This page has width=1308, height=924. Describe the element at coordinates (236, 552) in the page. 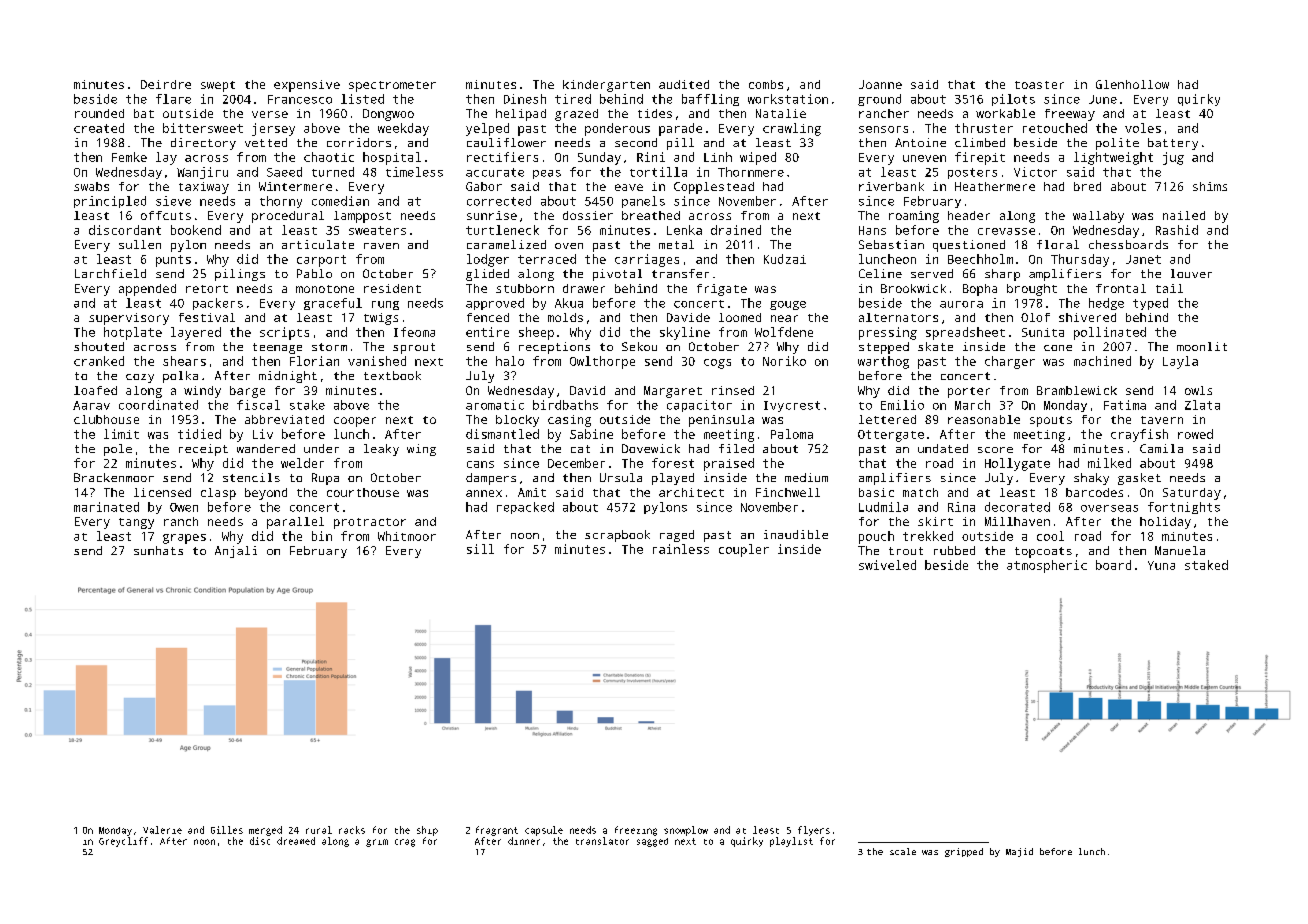

I see `Anjali` at that location.
